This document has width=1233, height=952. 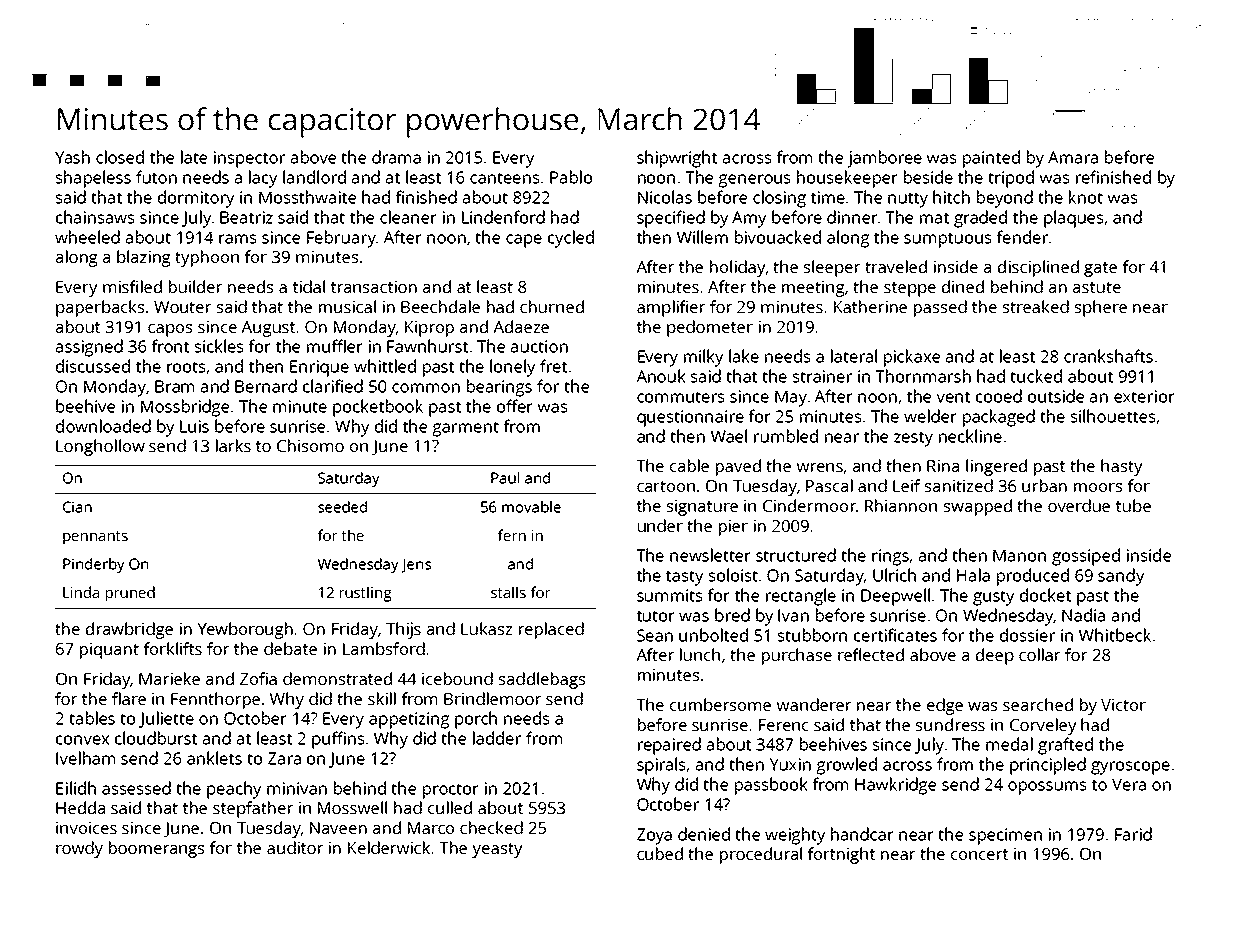 What do you see at coordinates (196, 199) in the document?
I see `dormitory` at bounding box center [196, 199].
